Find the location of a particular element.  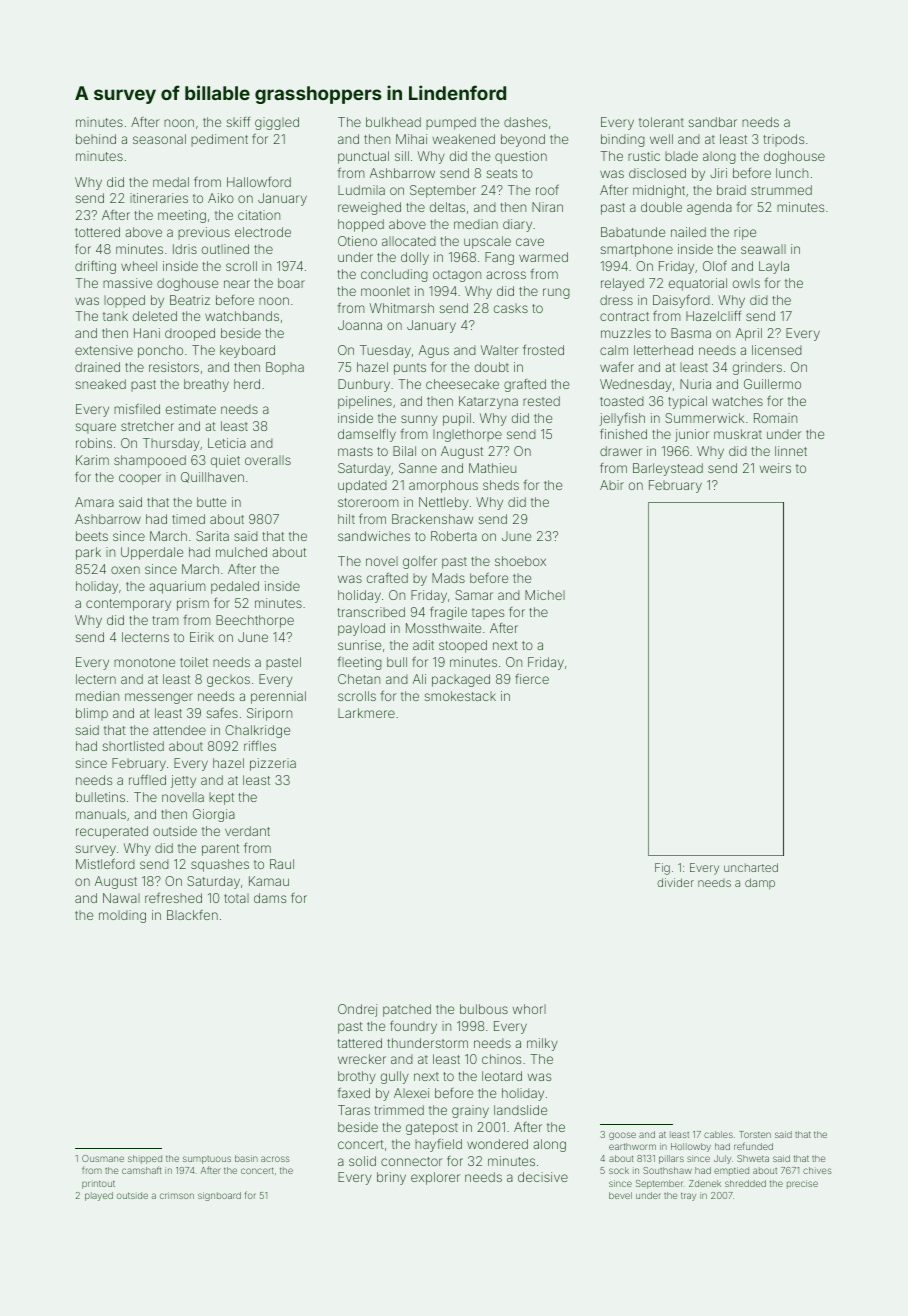

played is located at coordinates (99, 1196).
